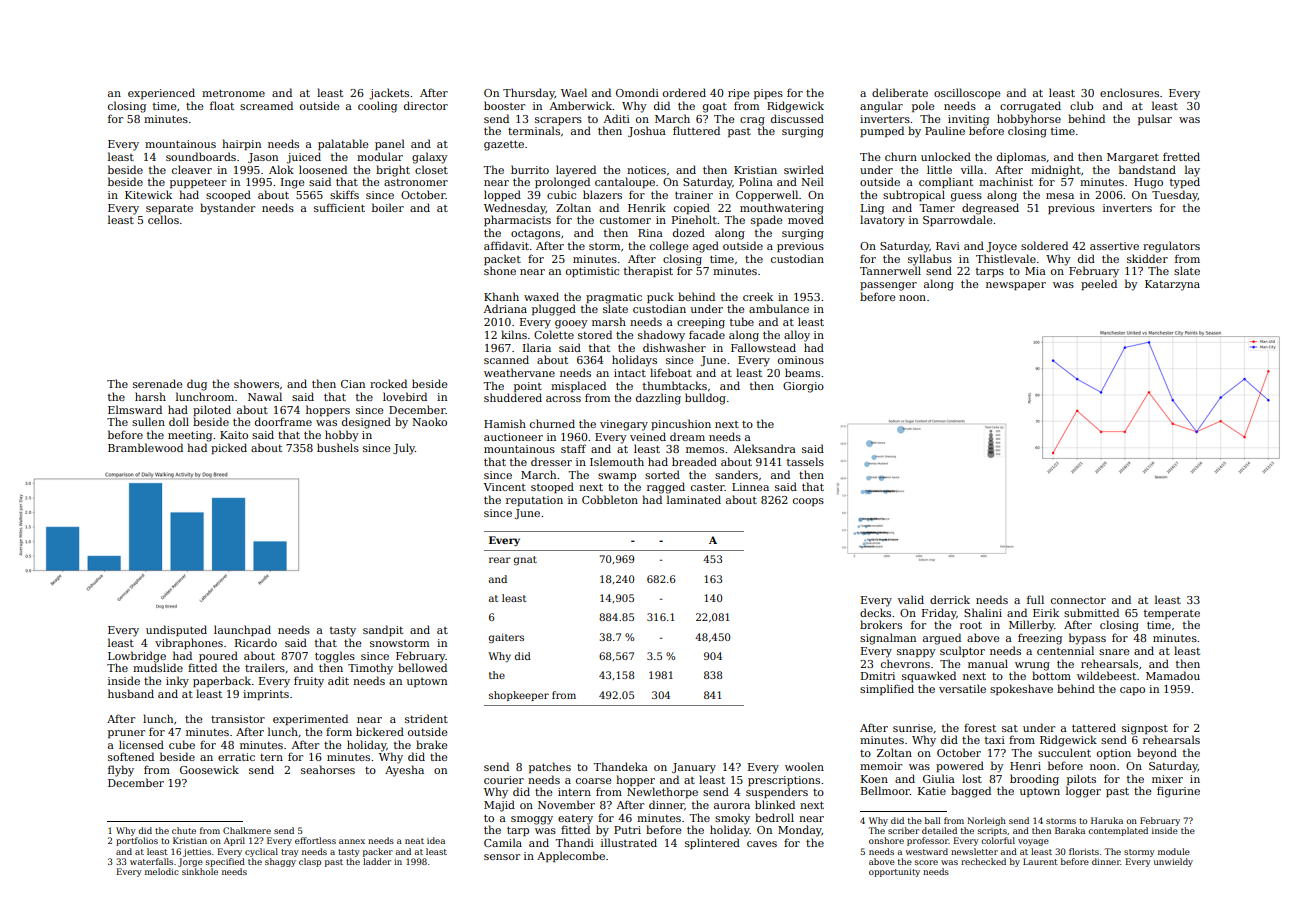  Describe the element at coordinates (525, 560) in the page. I see `gnat` at that location.
